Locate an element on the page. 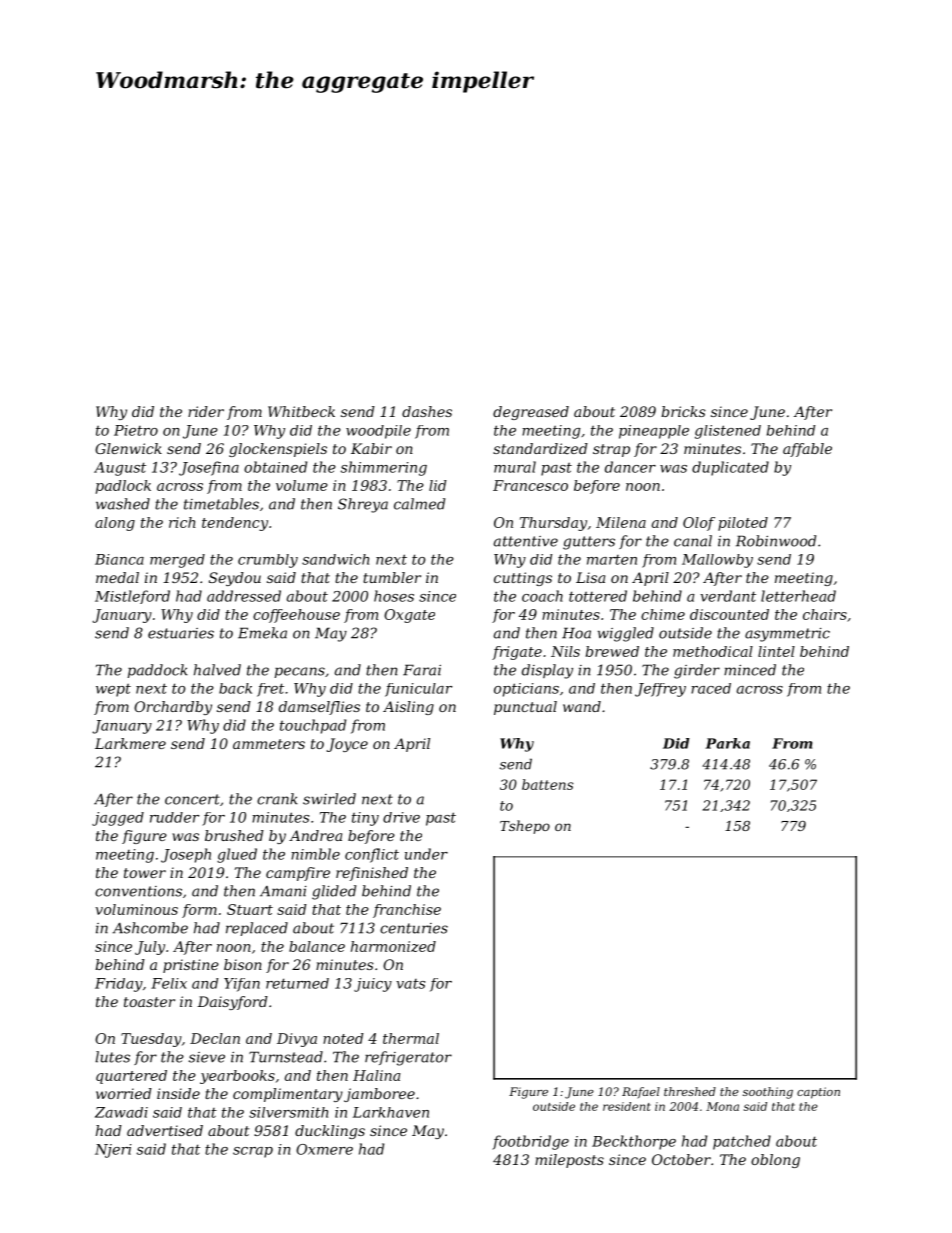 This image has width=952, height=1233. Orchardby is located at coordinates (173, 708).
